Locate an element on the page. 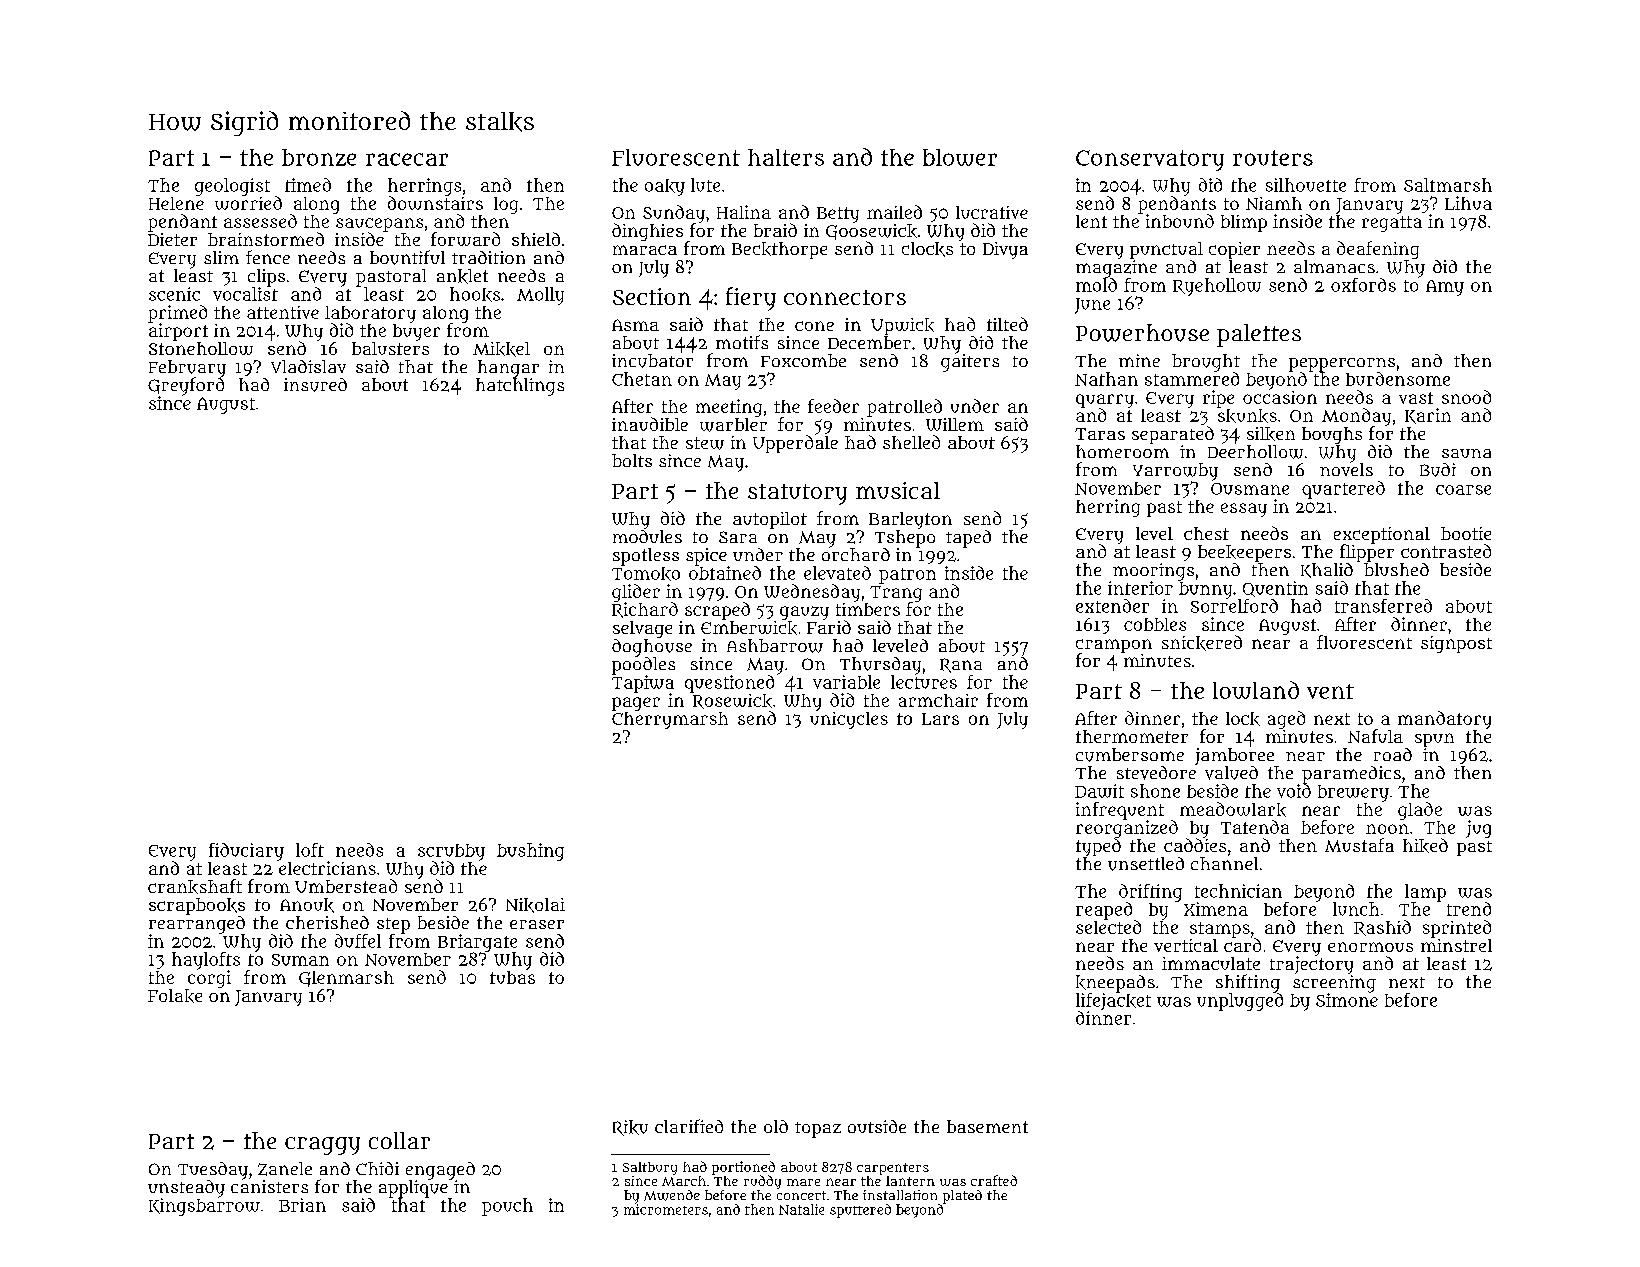 This document has width=1640, height=1267. Mustafa is located at coordinates (1359, 845).
